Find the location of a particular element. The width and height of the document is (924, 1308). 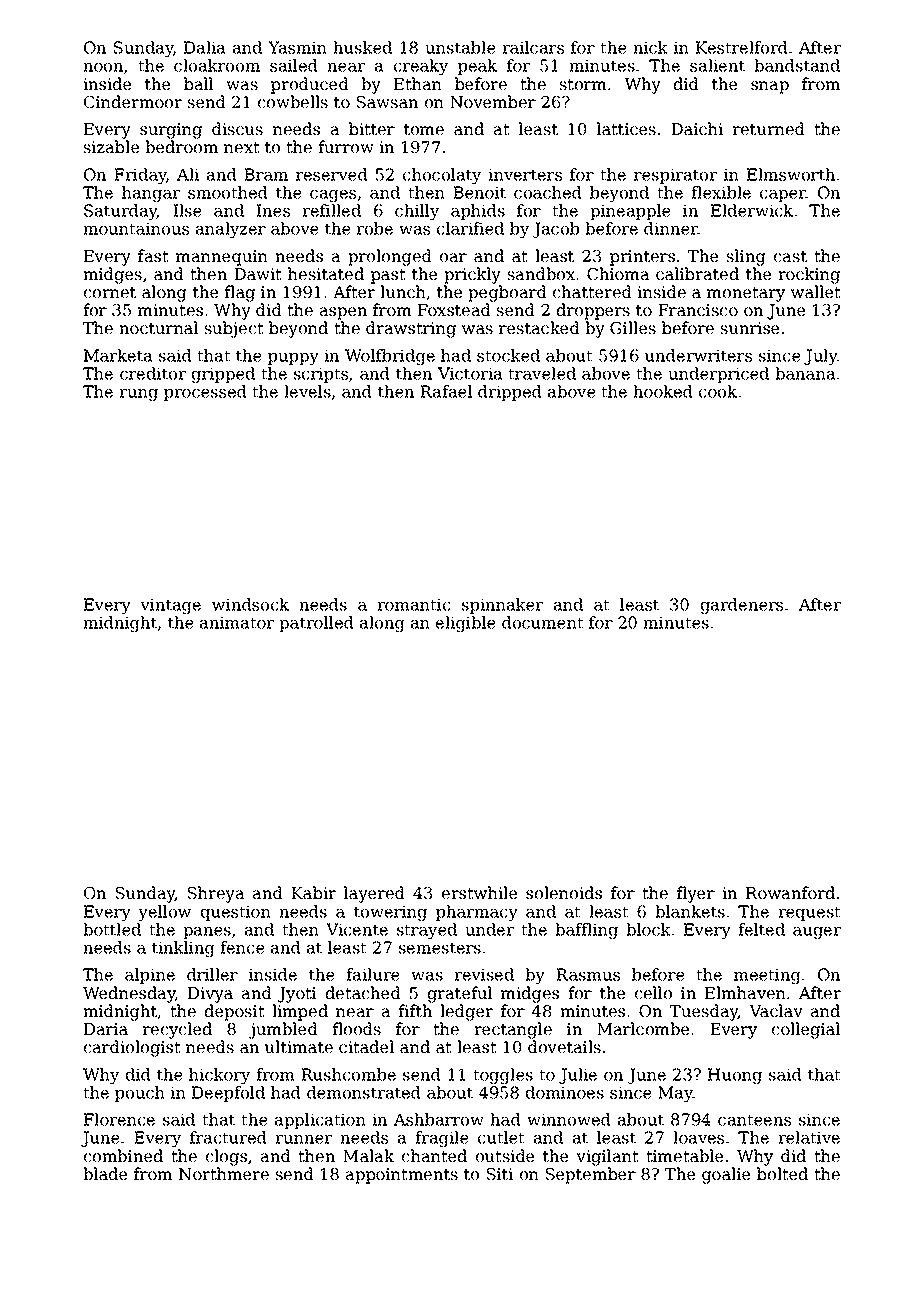

spinnaker is located at coordinates (502, 606).
